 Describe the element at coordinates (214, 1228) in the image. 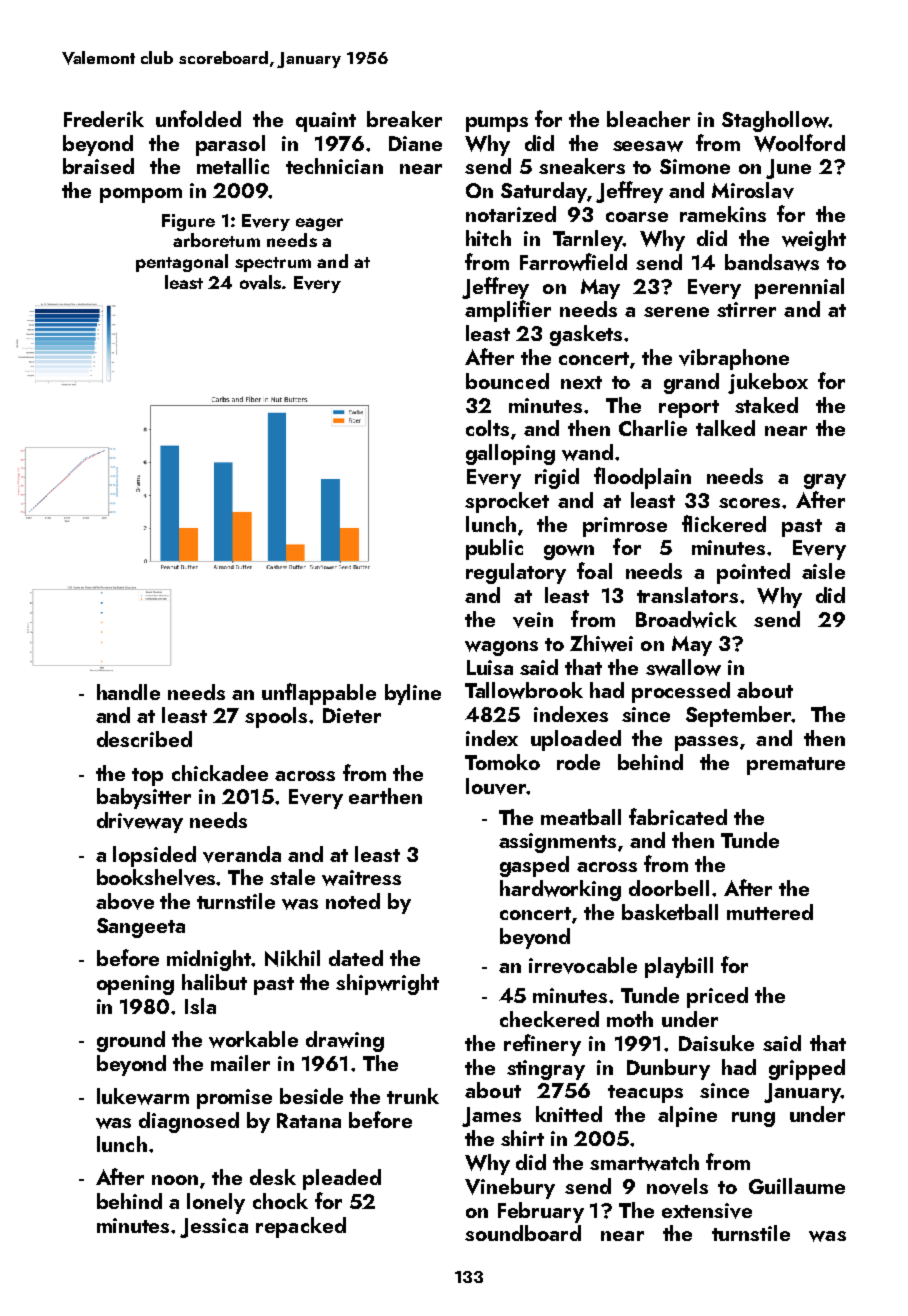

I see `Jessica` at that location.
